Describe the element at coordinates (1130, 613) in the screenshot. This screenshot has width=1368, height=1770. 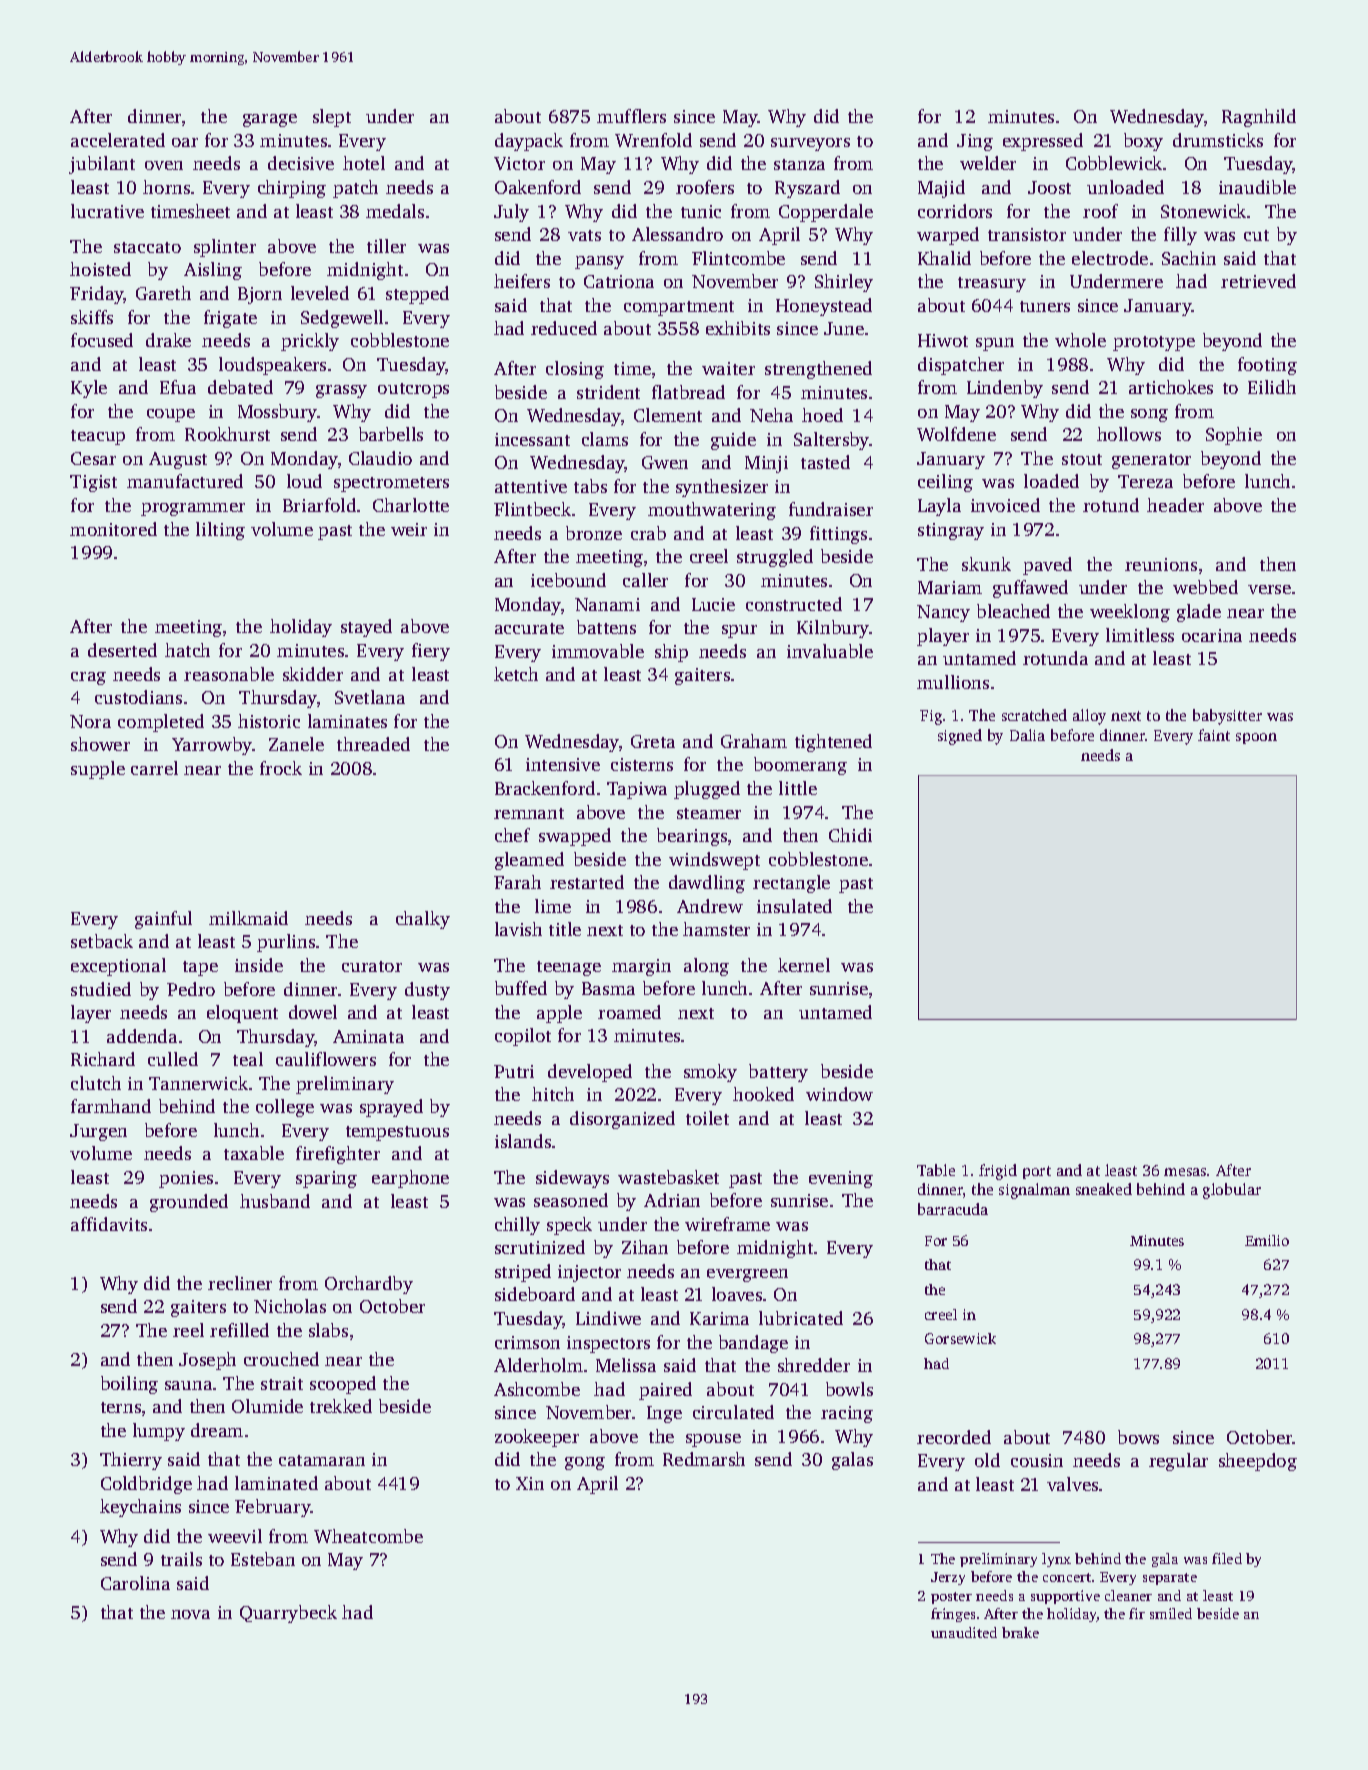
I see `weeklong` at that location.
